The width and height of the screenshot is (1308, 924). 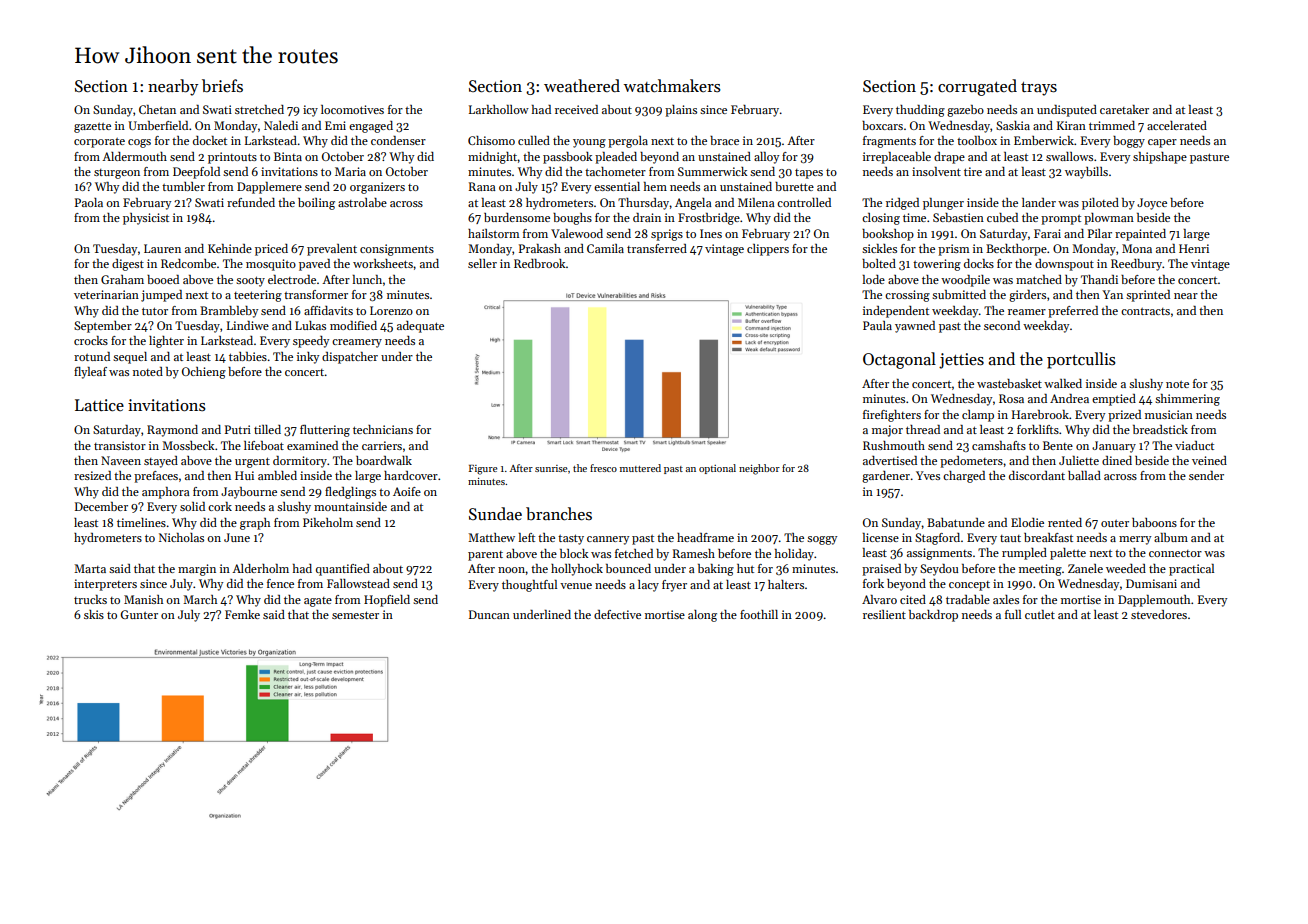 What do you see at coordinates (222, 85) in the screenshot?
I see `briefs` at bounding box center [222, 85].
